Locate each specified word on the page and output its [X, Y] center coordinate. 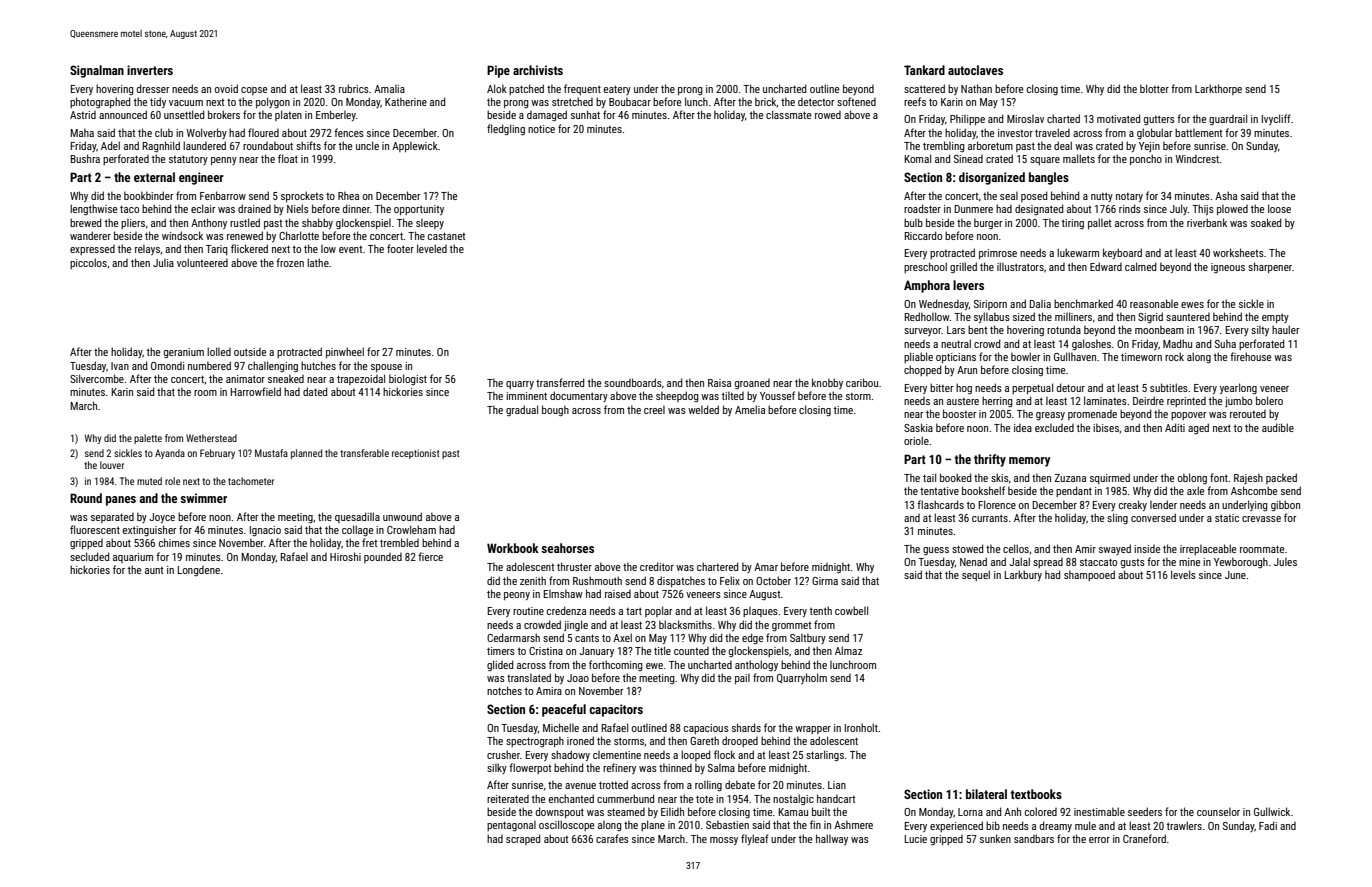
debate [740, 784]
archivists [538, 70]
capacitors [616, 710]
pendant [1074, 491]
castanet [446, 236]
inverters [150, 70]
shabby [317, 223]
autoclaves [975, 70]
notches [504, 690]
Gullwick [1272, 811]
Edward [1106, 266]
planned [306, 454]
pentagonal [511, 826]
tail [929, 477]
